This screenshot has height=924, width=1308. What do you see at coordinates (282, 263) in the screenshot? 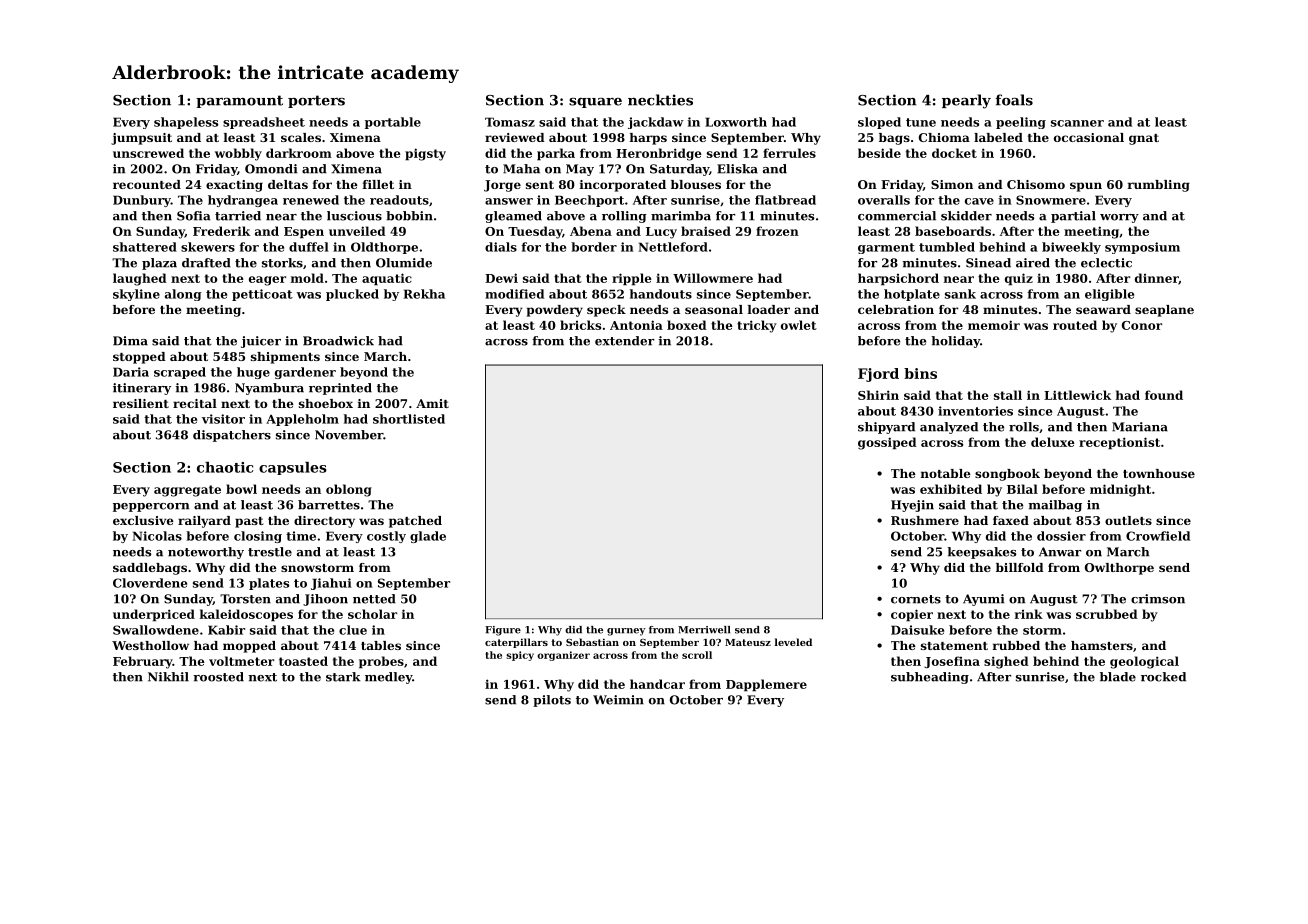
I see `storks` at bounding box center [282, 263].
